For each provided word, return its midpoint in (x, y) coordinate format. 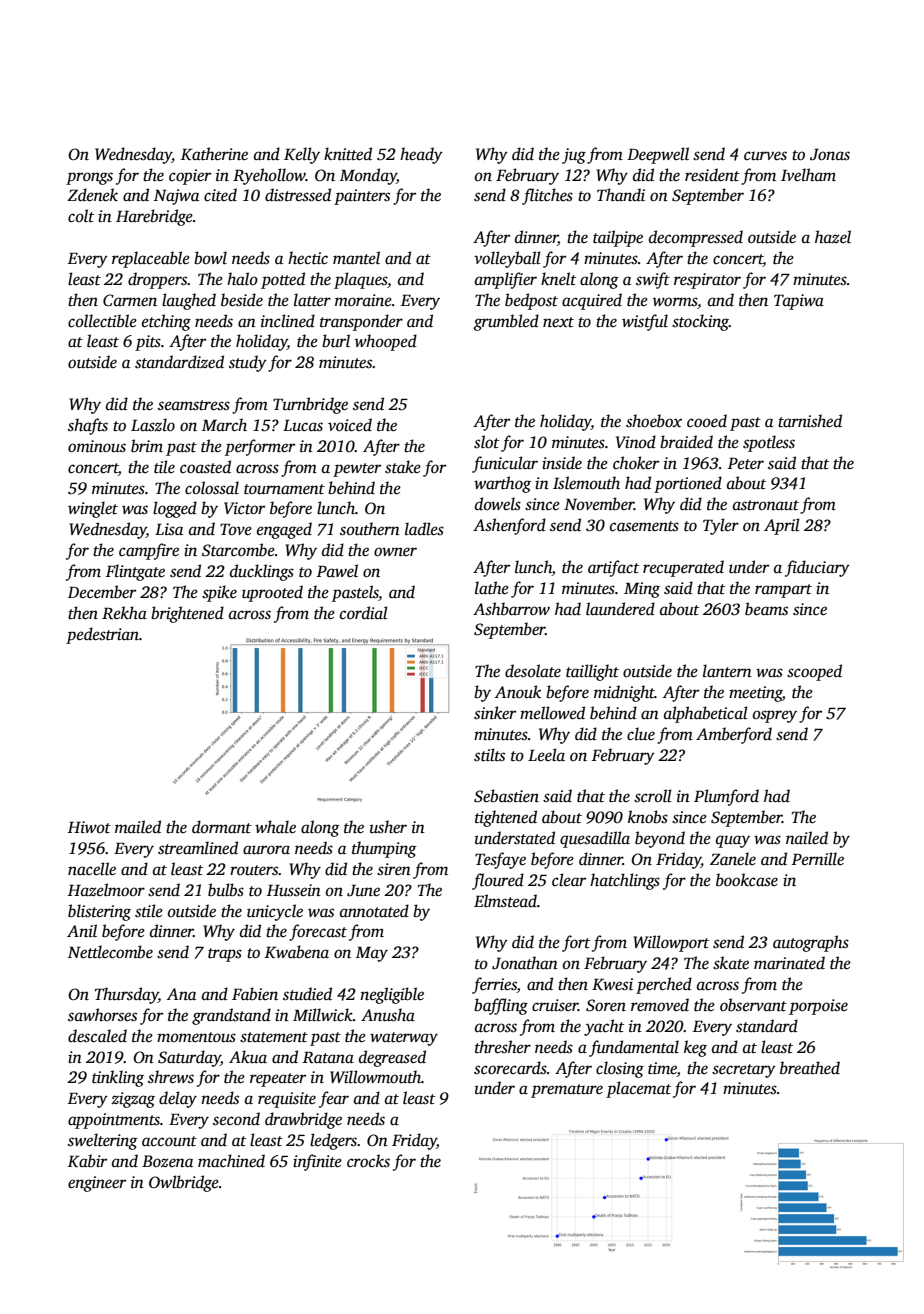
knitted (348, 154)
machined (231, 1161)
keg (695, 1048)
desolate (533, 671)
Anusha (388, 1015)
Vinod (636, 442)
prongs (89, 178)
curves (765, 156)
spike (219, 593)
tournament (284, 489)
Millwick (323, 1015)
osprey (775, 716)
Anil (82, 930)
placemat (638, 1089)
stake (403, 467)
